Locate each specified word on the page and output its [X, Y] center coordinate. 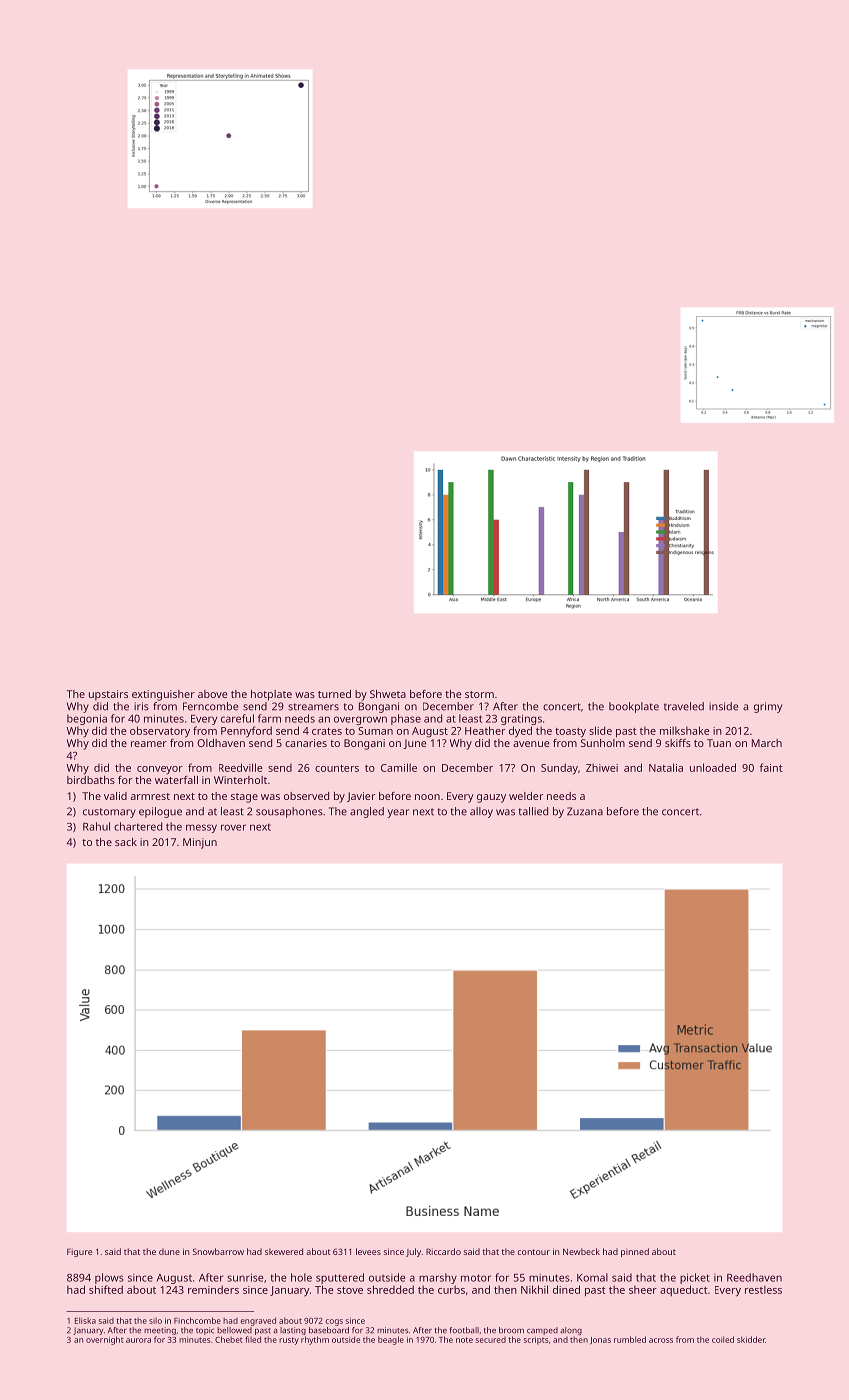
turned [334, 694]
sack [126, 842]
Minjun [200, 843]
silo [155, 1321]
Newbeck [581, 1251]
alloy [481, 812]
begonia [87, 719]
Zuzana [585, 811]
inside [723, 706]
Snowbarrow [218, 1251]
